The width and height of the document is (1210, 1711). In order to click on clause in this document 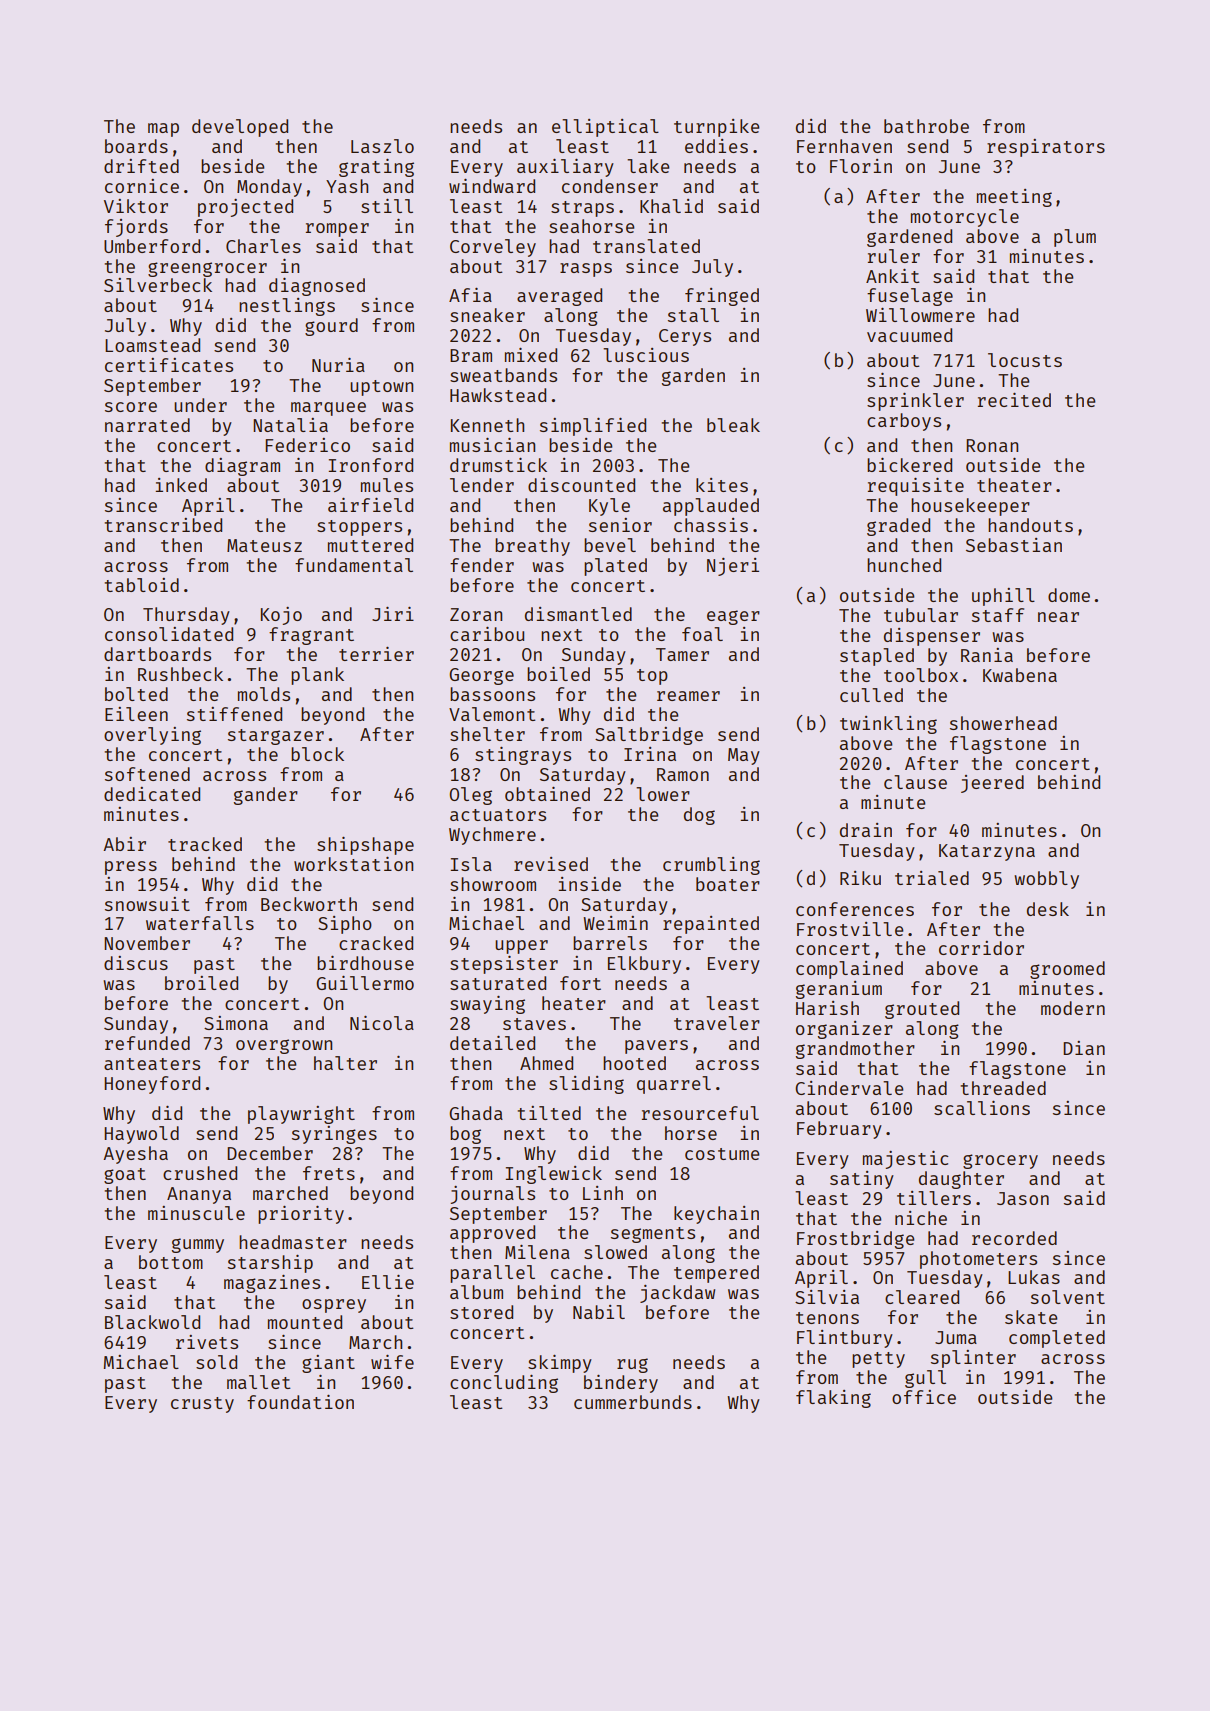, I will do `click(915, 782)`.
